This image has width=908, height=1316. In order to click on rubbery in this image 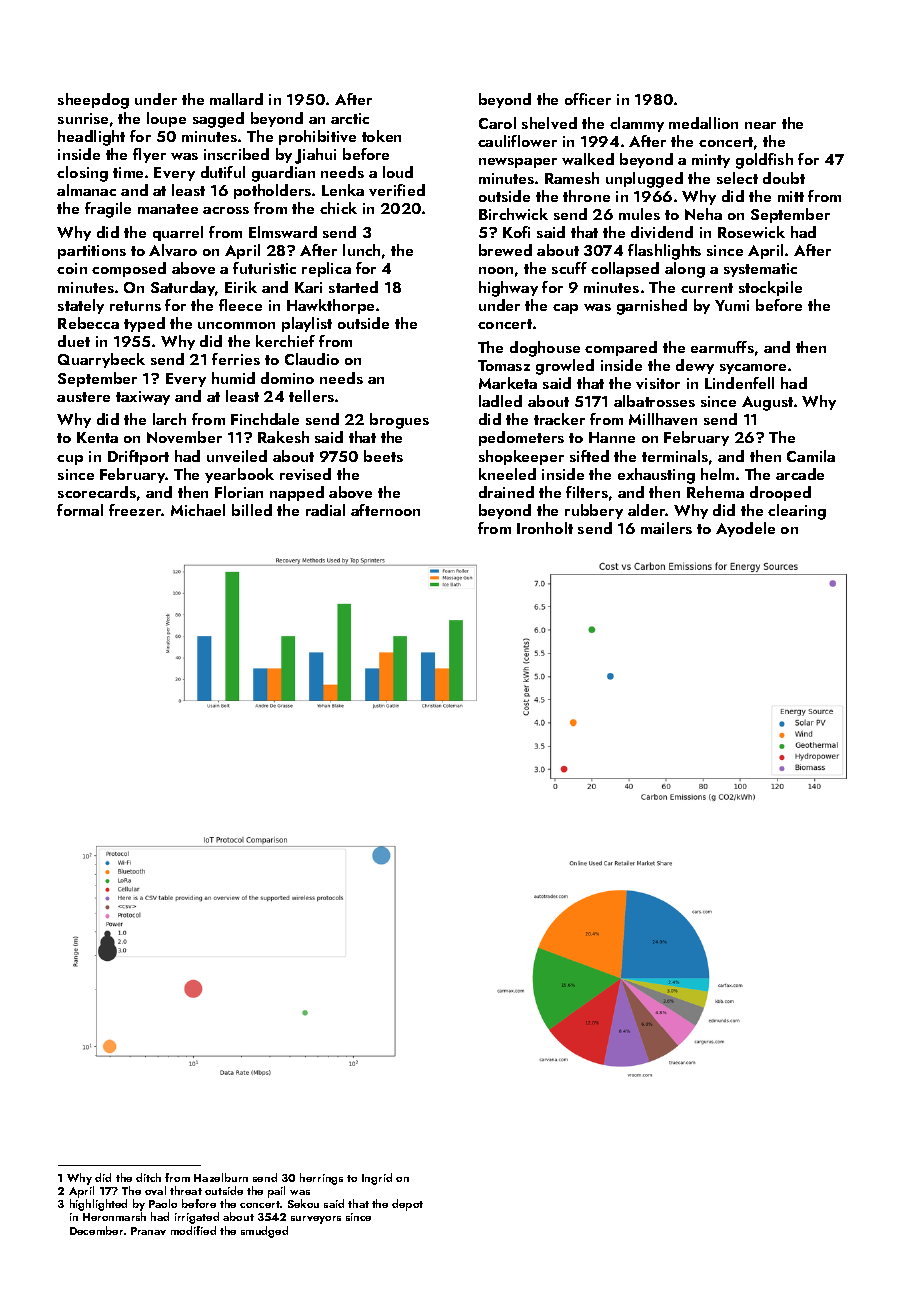, I will do `click(594, 511)`.
